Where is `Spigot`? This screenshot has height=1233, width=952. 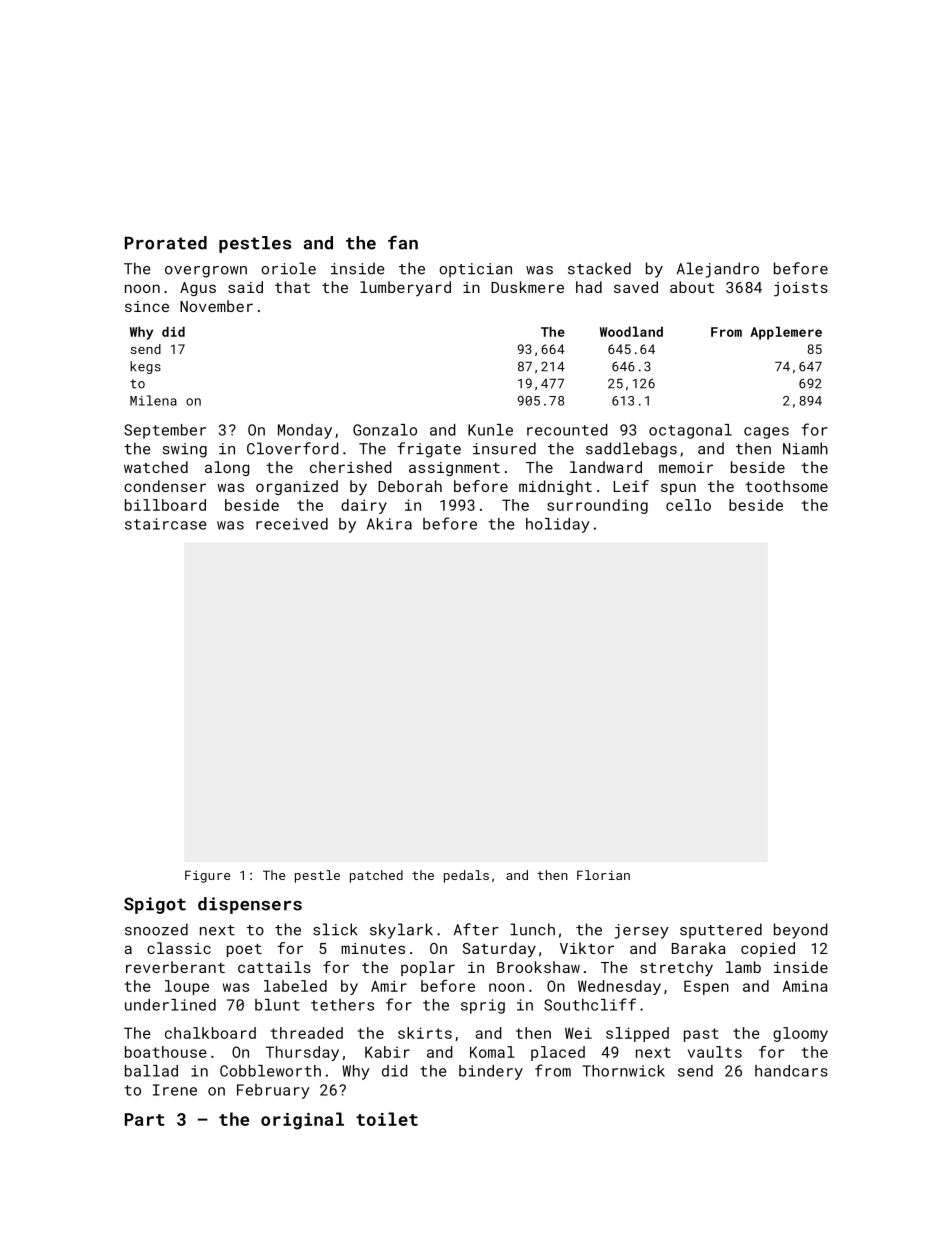
Spigot is located at coordinates (155, 905).
